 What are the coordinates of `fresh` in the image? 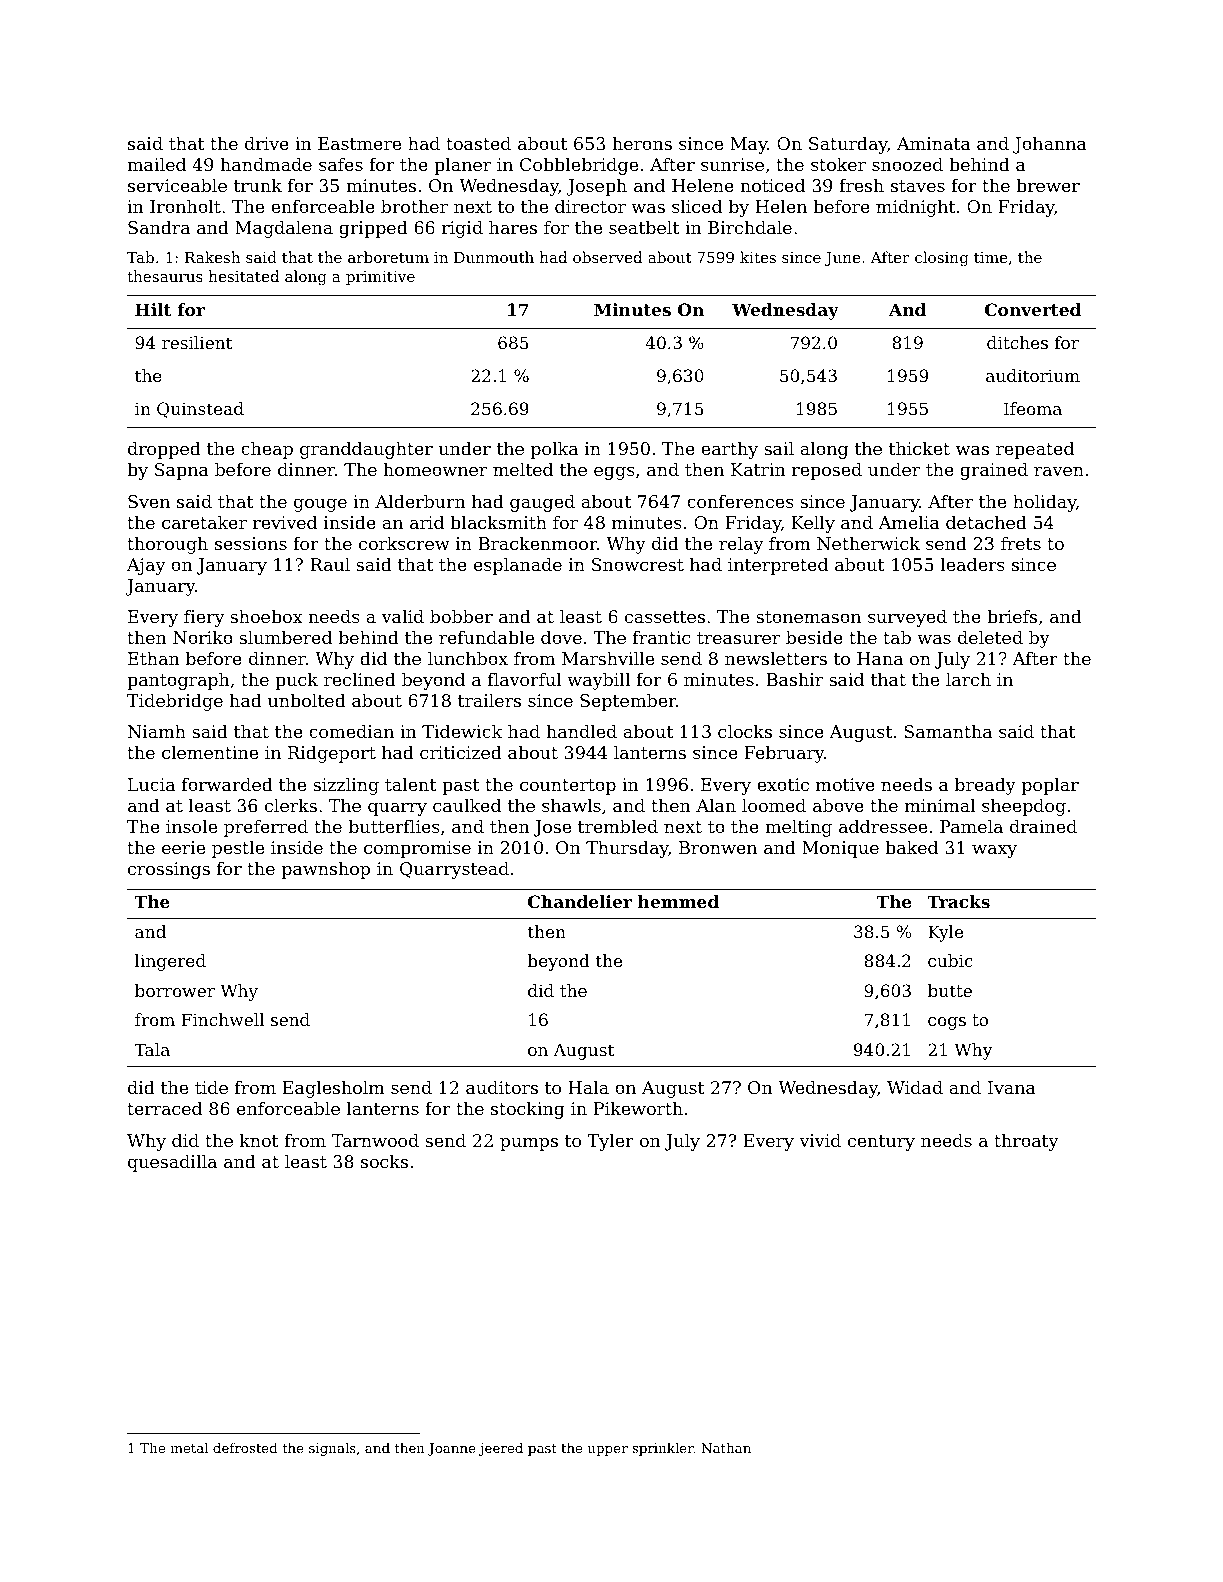 It's located at (861, 185).
